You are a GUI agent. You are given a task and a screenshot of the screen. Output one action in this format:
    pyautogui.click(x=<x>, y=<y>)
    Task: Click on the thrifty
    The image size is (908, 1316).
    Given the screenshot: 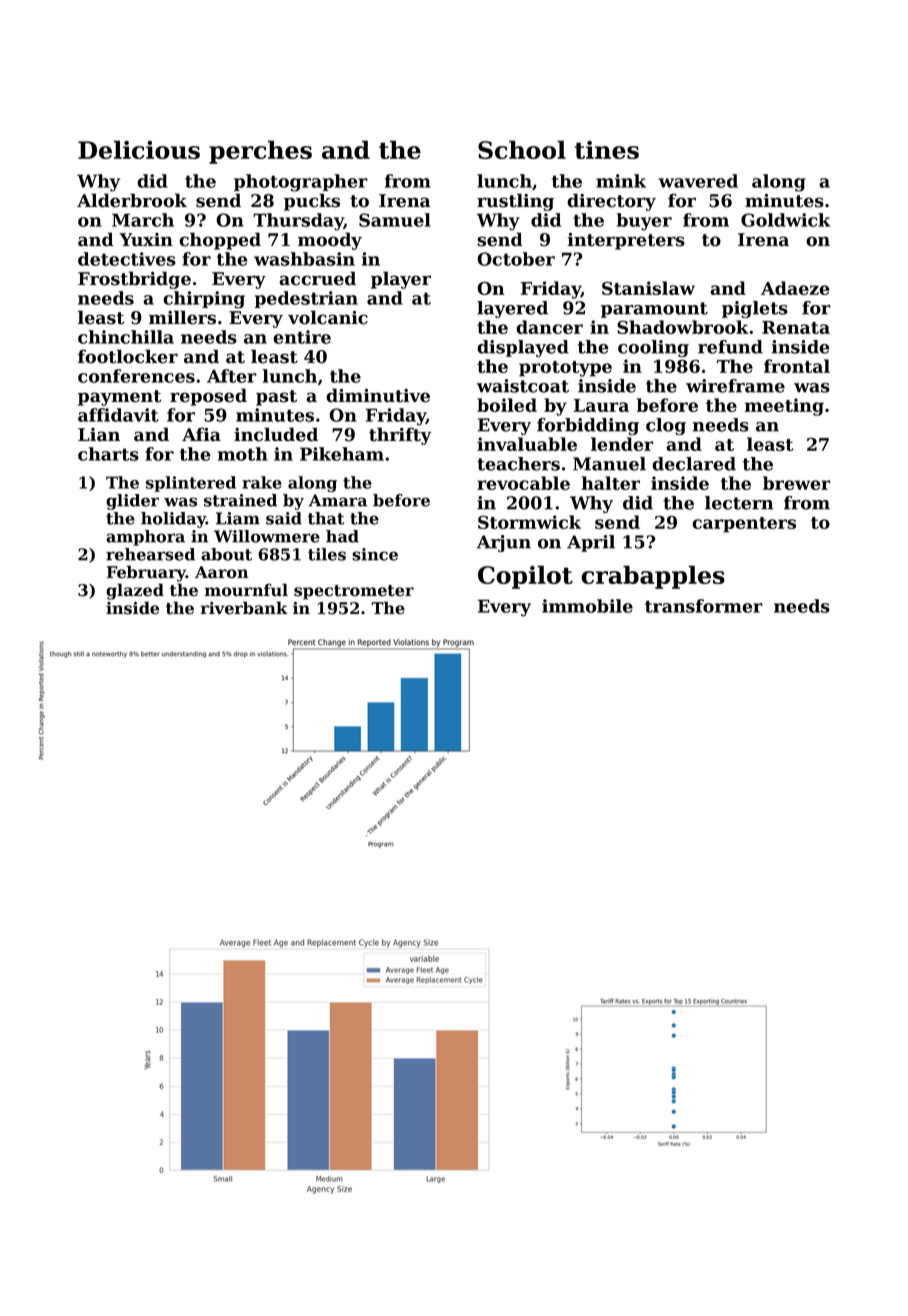 What is the action you would take?
    pyautogui.click(x=400, y=436)
